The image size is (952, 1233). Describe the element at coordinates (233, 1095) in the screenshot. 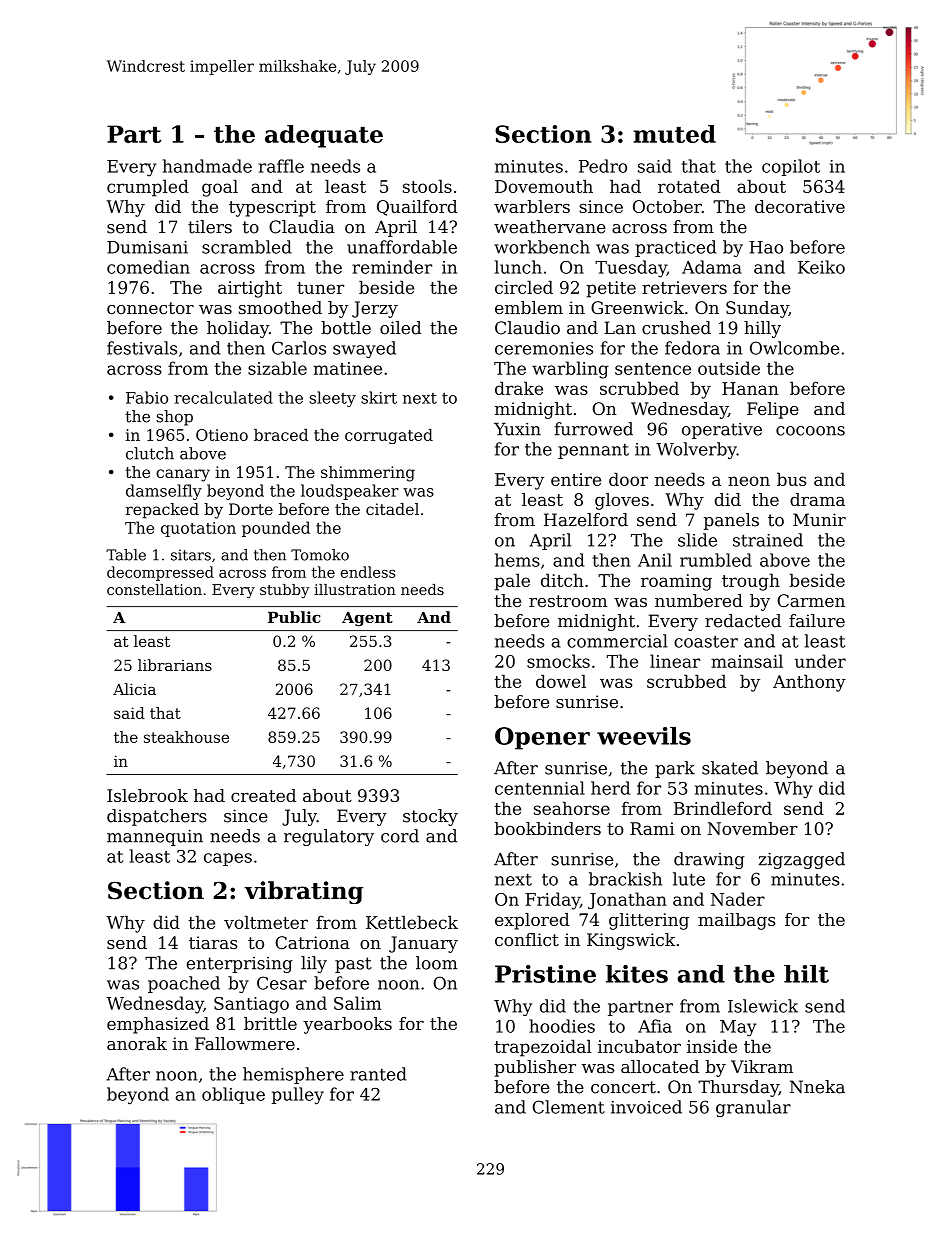

I see `oblique` at that location.
